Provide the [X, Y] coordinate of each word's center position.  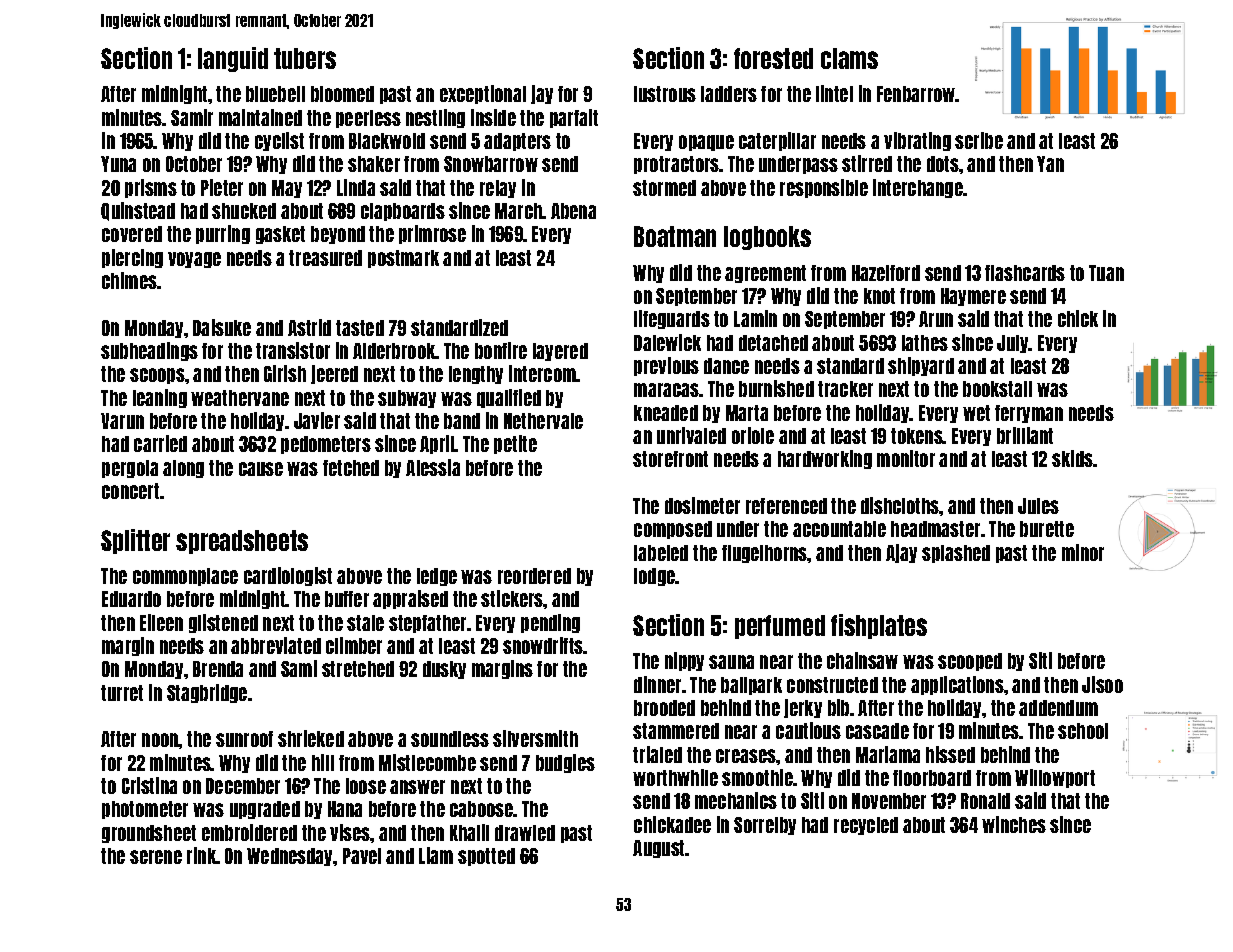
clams [849, 58]
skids [1072, 458]
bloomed [342, 94]
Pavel [362, 856]
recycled [866, 826]
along [183, 469]
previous [666, 366]
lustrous [665, 94]
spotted [486, 857]
